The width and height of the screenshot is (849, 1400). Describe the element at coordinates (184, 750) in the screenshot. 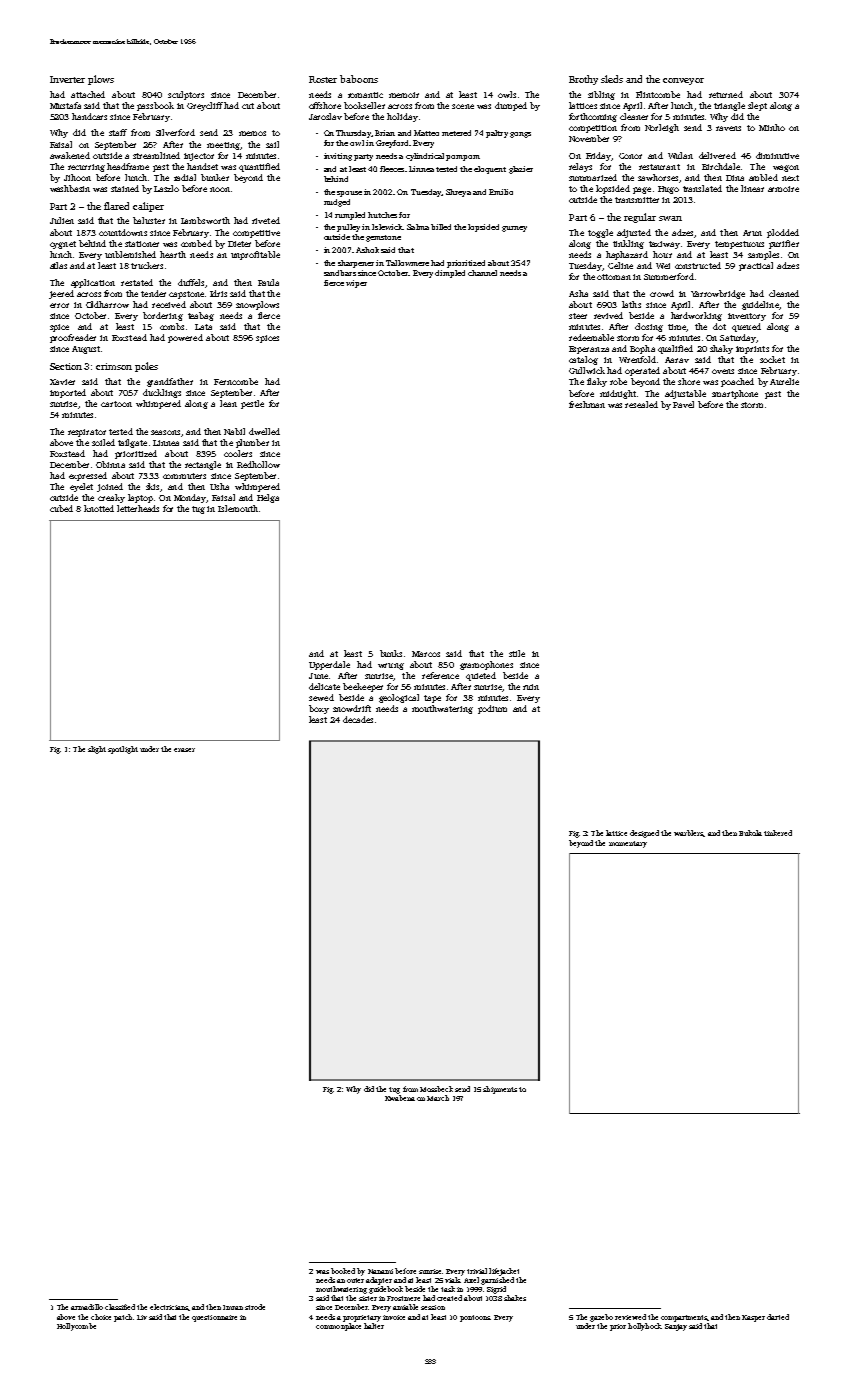

I see `eraser` at that location.
